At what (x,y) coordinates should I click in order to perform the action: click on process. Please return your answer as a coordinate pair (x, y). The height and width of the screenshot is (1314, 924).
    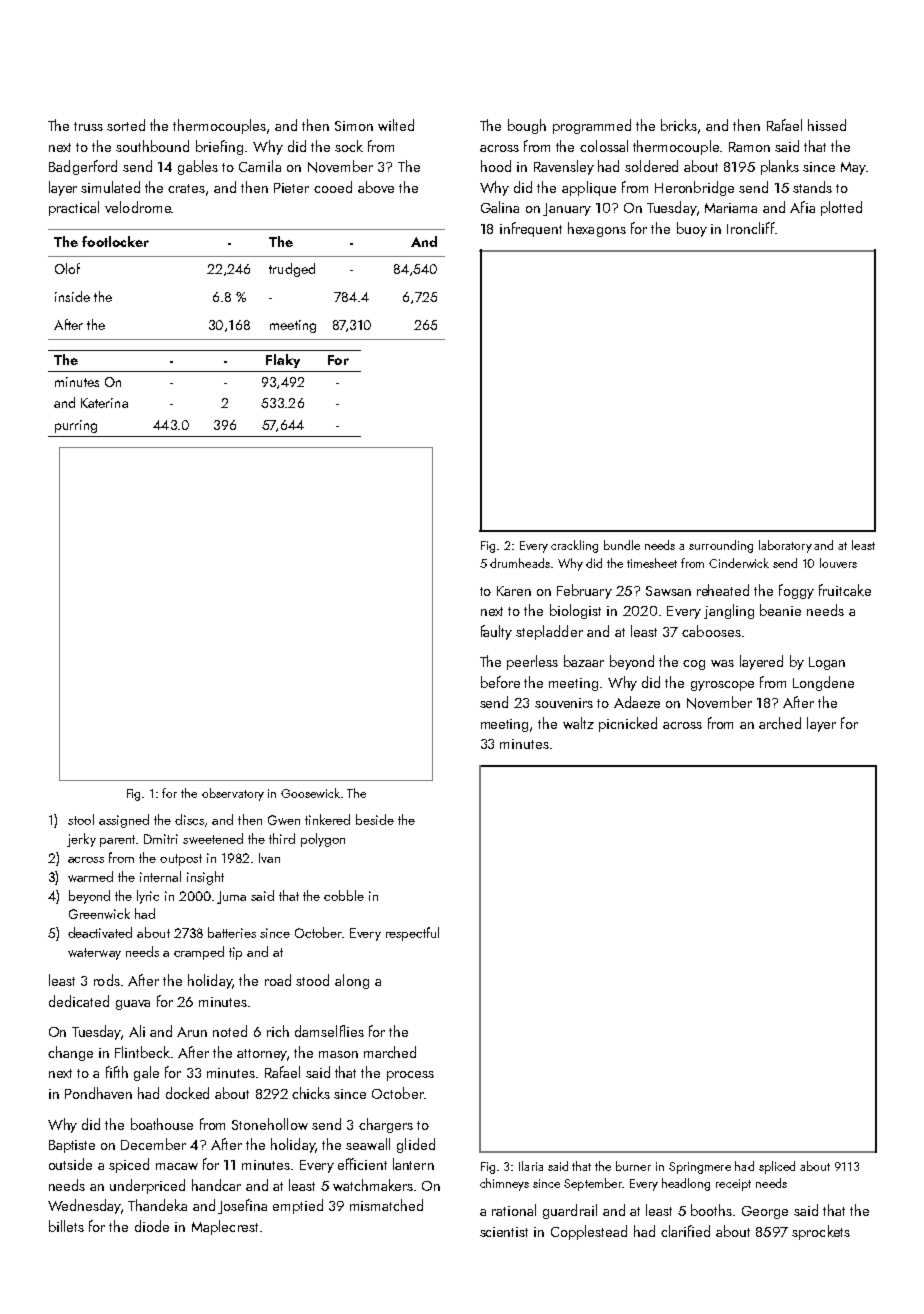
    Looking at the image, I should click on (410, 1076).
